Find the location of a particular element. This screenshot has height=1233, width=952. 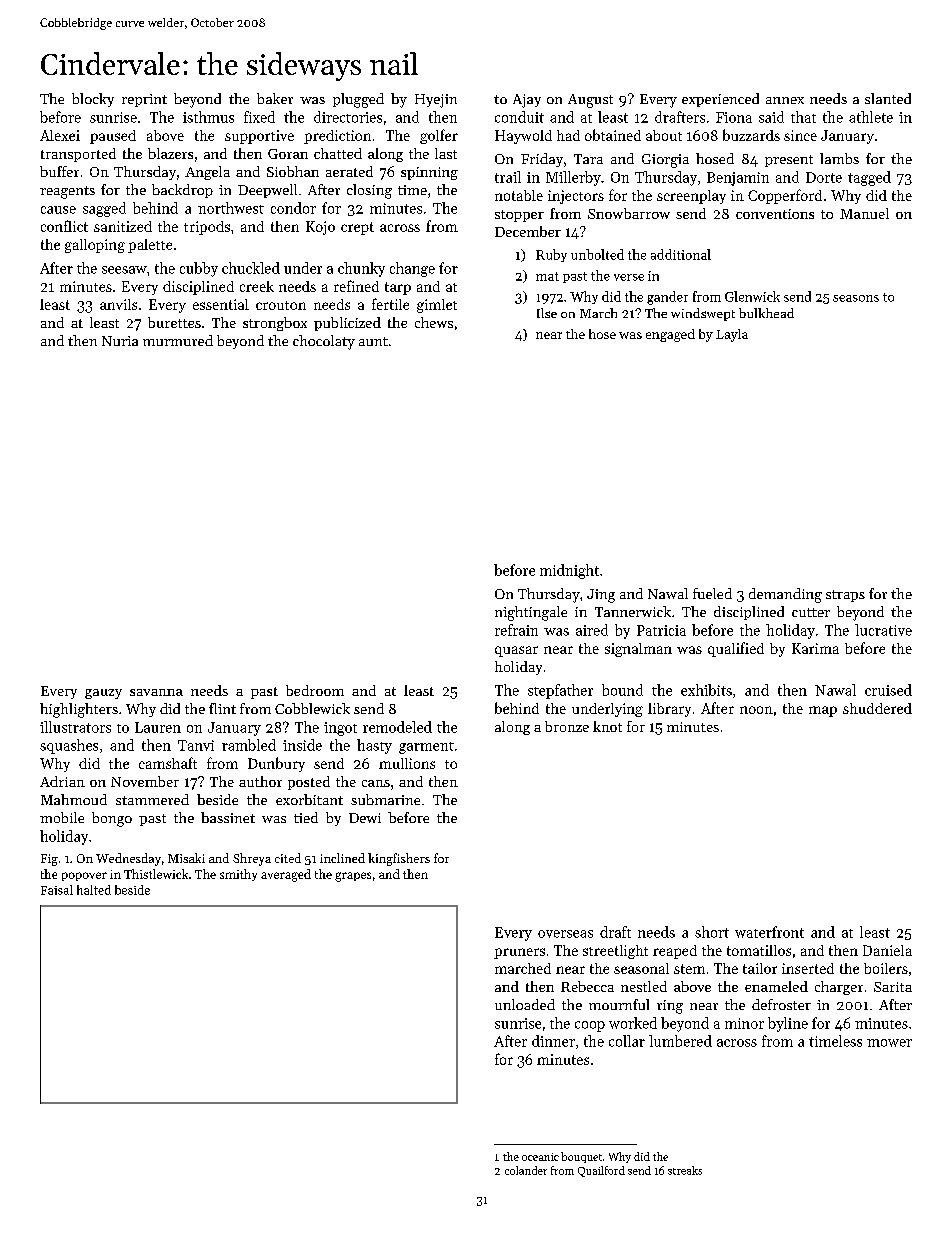

halted is located at coordinates (94, 890).
